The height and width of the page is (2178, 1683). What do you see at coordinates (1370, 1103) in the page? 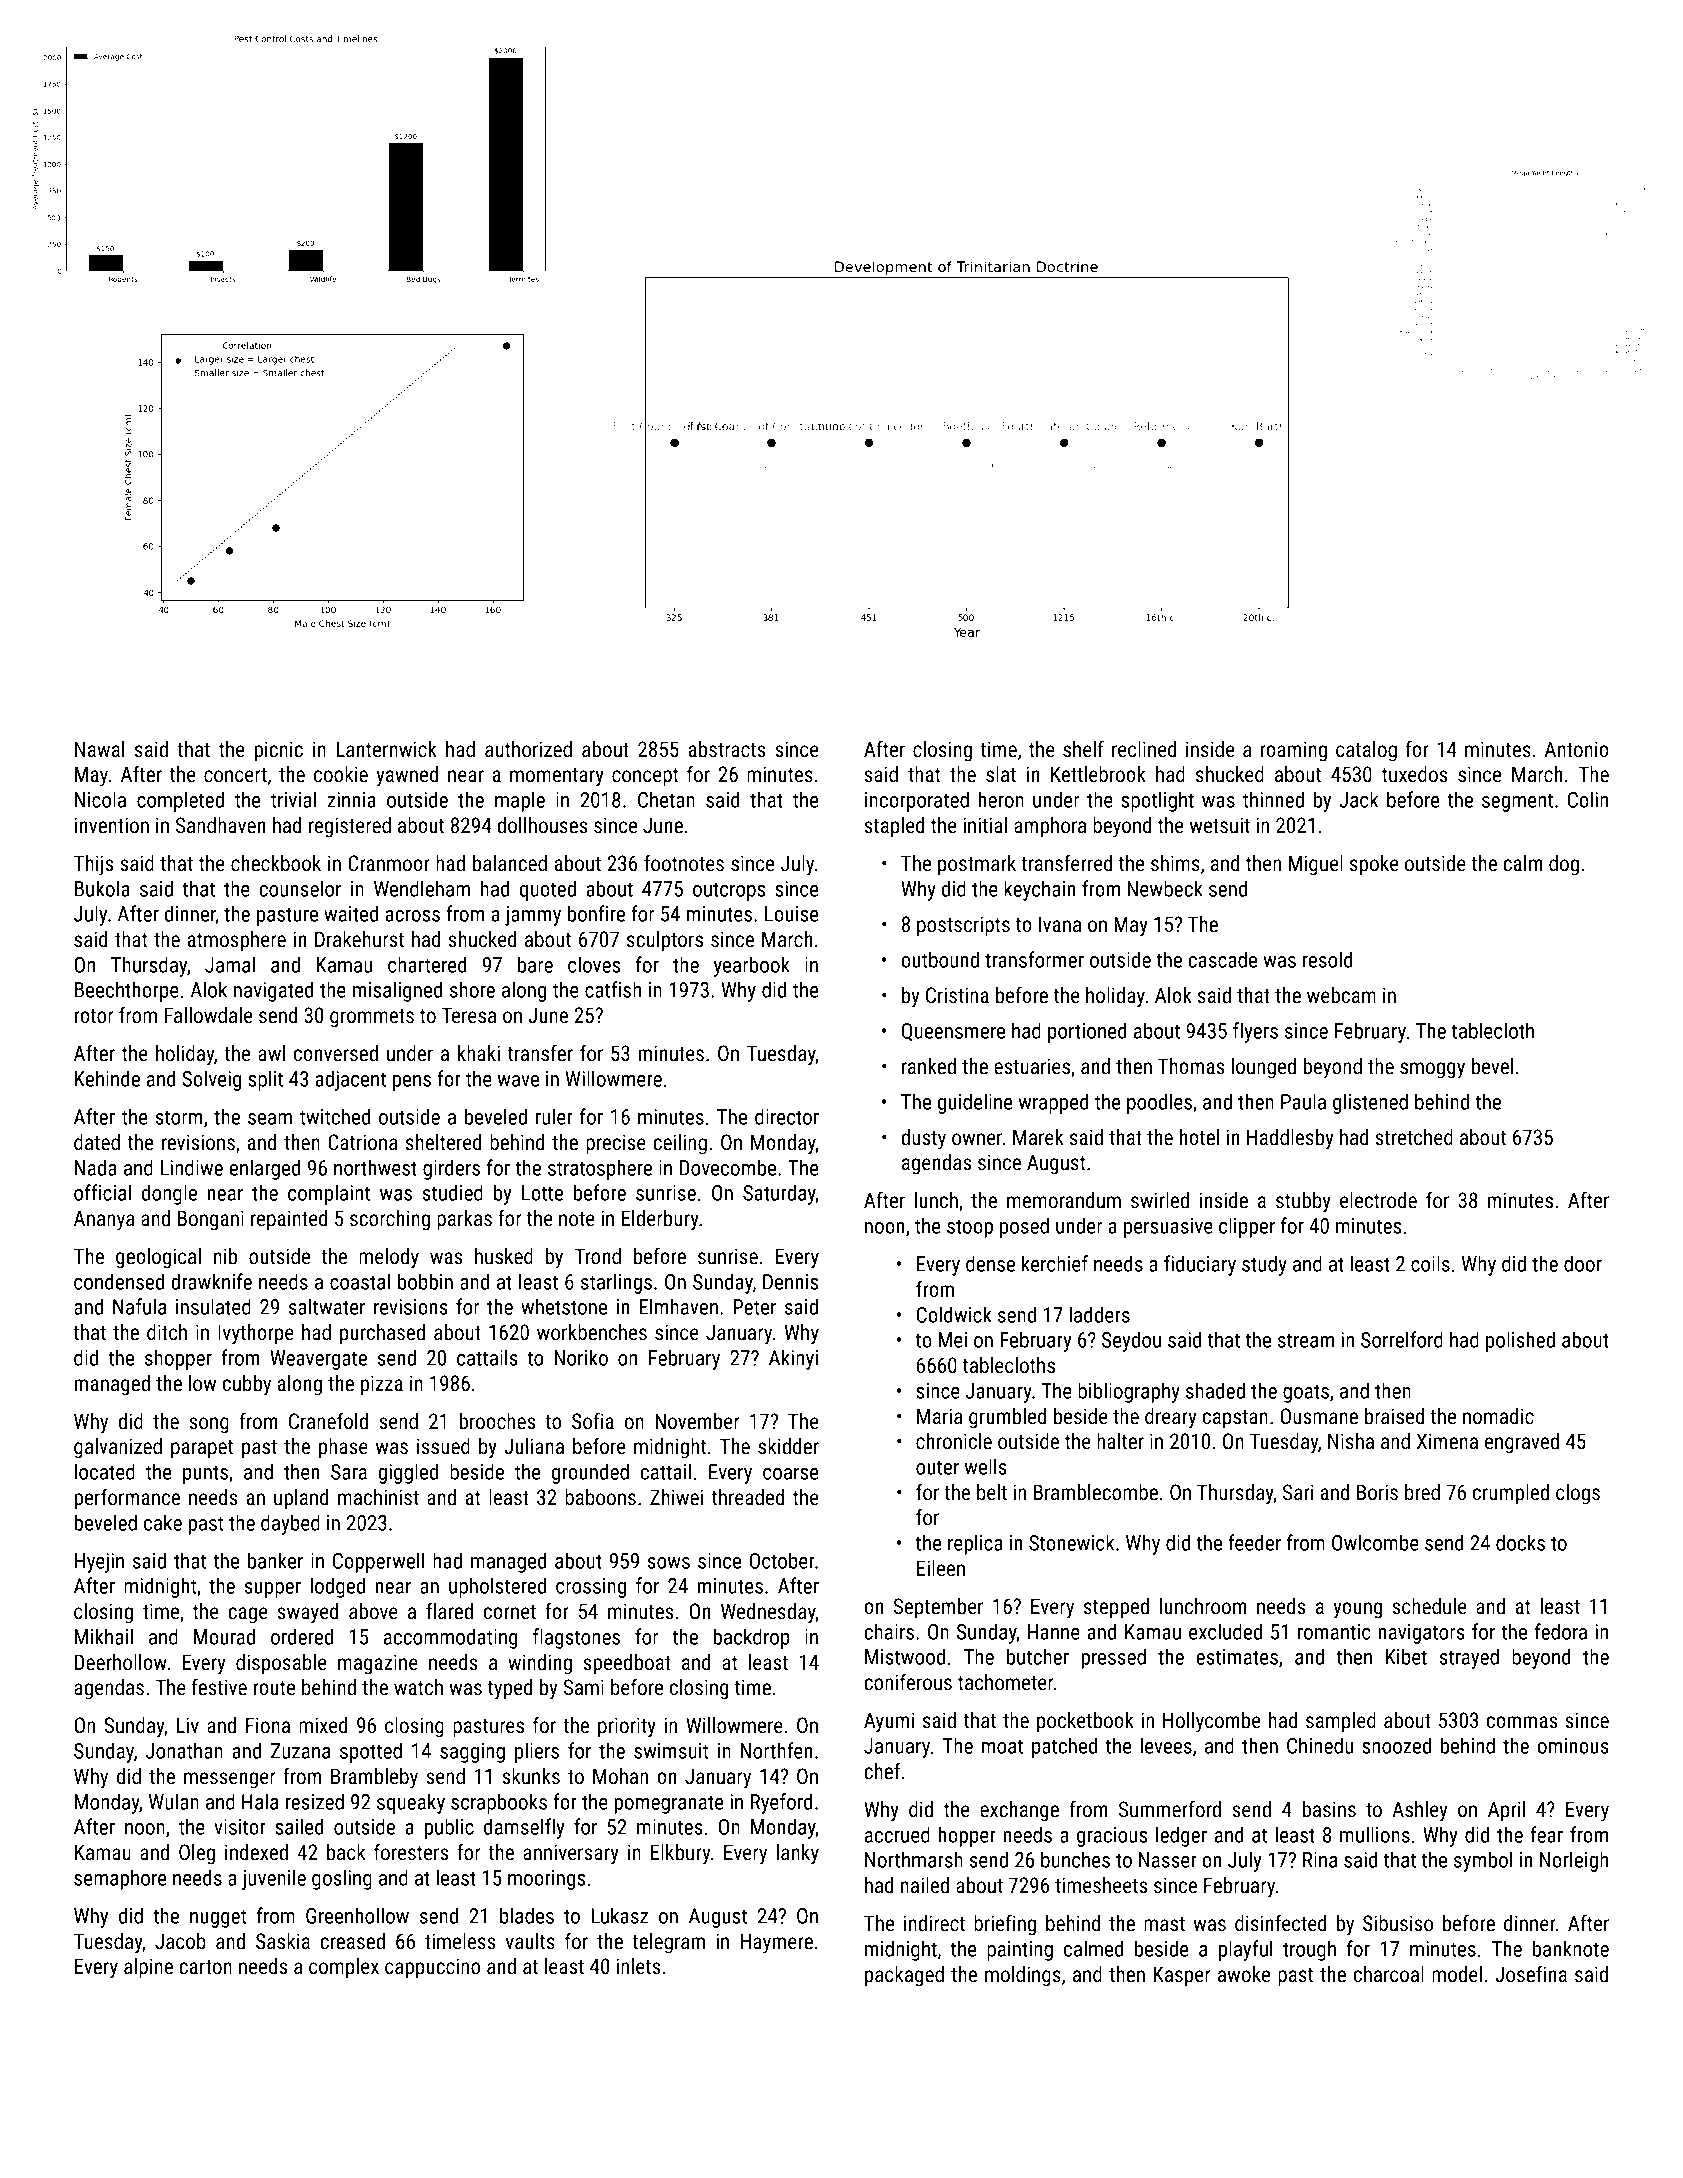
I see `glistened` at bounding box center [1370, 1103].
